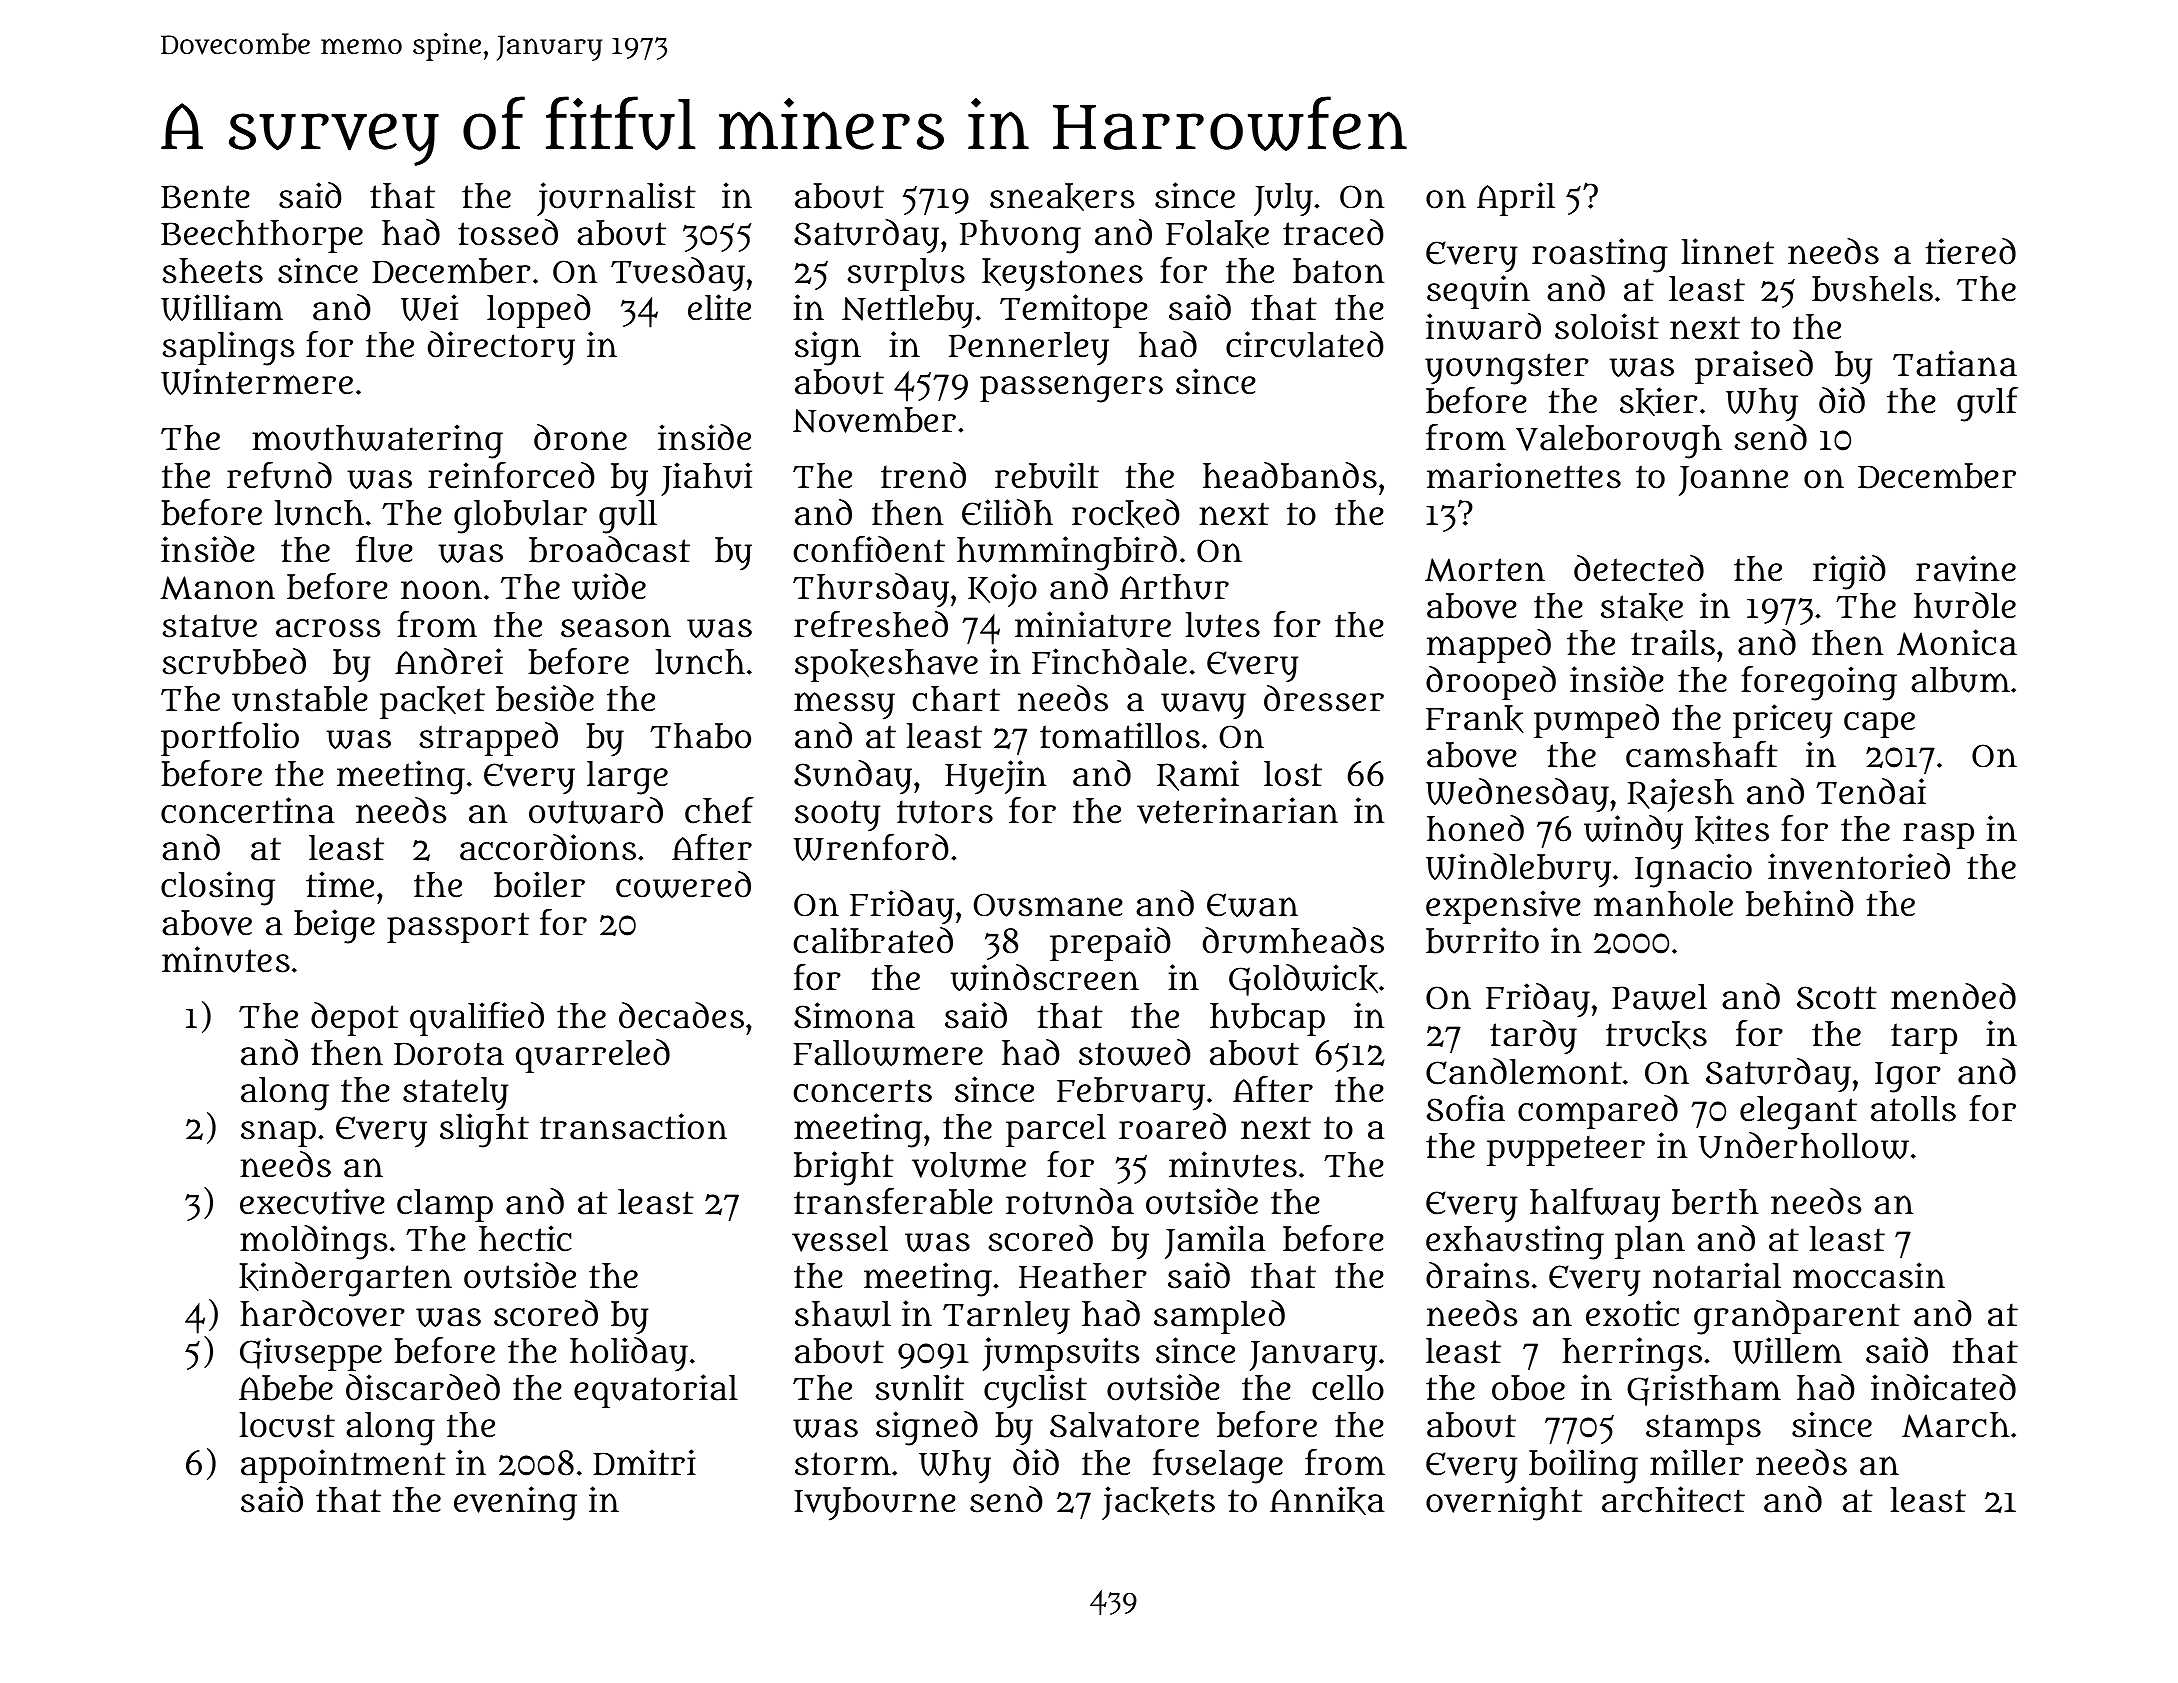 The width and height of the document is (2178, 1683). Describe the element at coordinates (343, 1466) in the document. I see `appointment` at that location.
